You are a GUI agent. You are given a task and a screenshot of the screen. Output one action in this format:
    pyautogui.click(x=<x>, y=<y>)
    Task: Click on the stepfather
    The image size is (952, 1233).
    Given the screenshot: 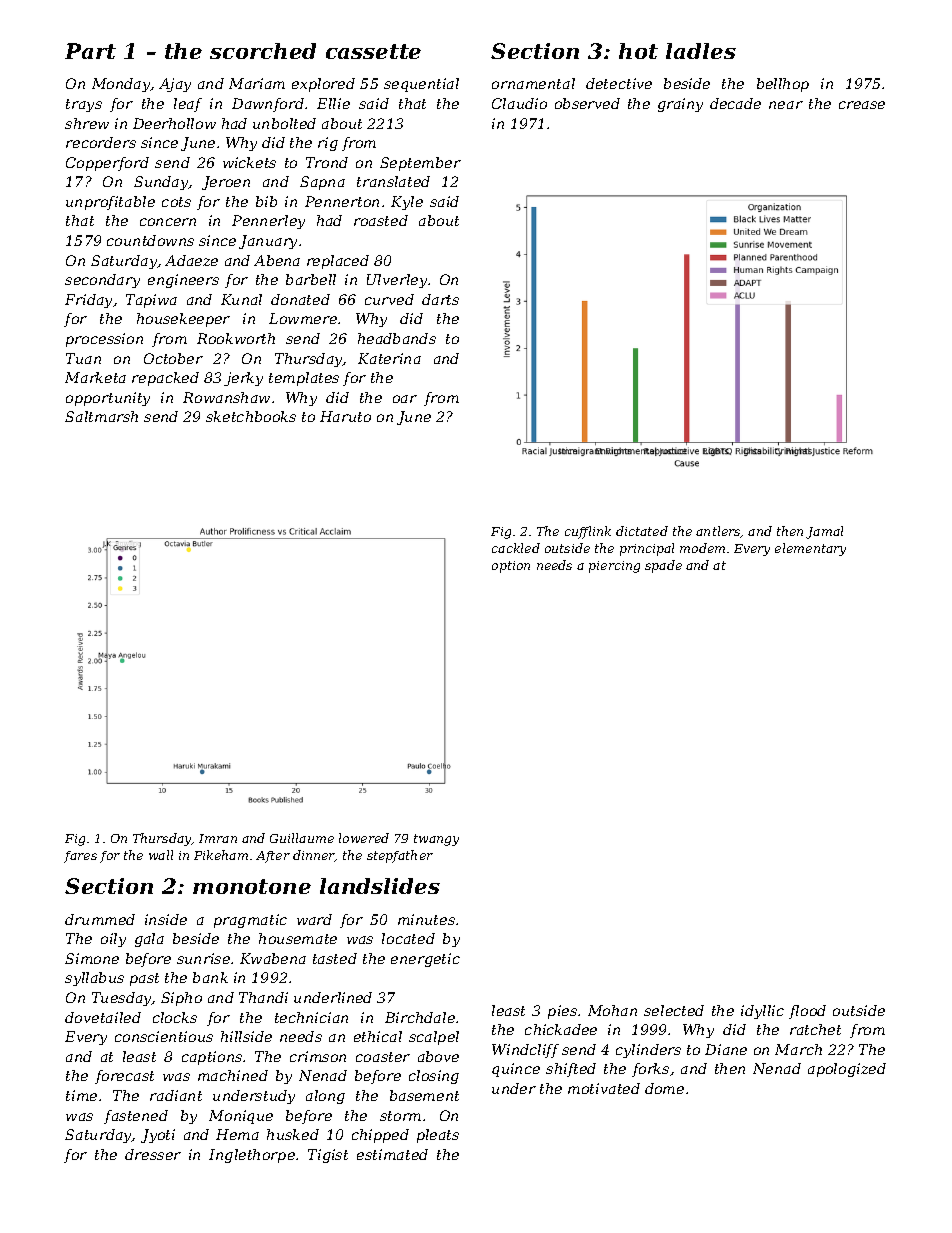 What is the action you would take?
    pyautogui.click(x=400, y=856)
